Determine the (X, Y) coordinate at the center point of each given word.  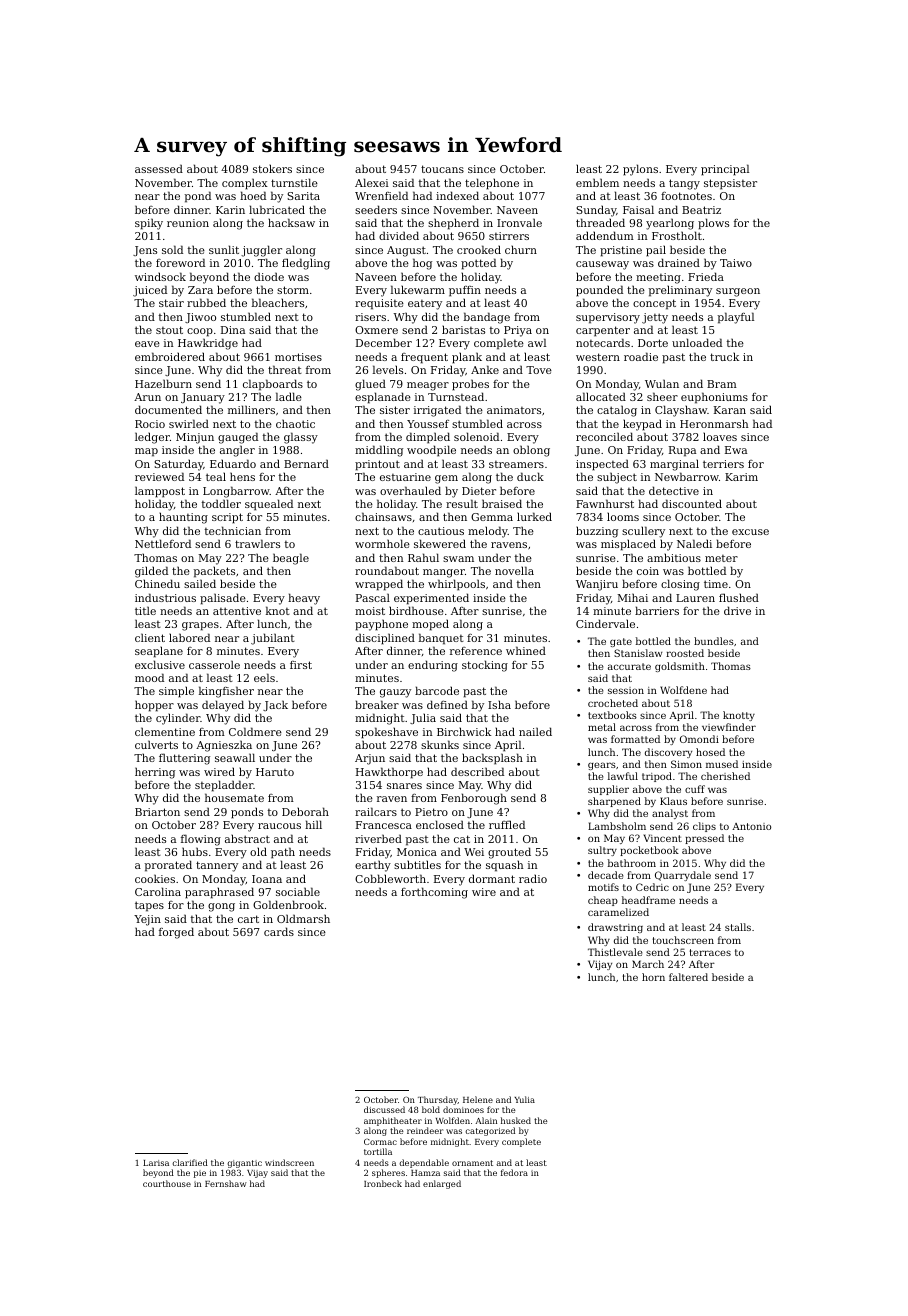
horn (653, 977)
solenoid (476, 436)
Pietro (431, 812)
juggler (261, 251)
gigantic (244, 1164)
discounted (692, 503)
